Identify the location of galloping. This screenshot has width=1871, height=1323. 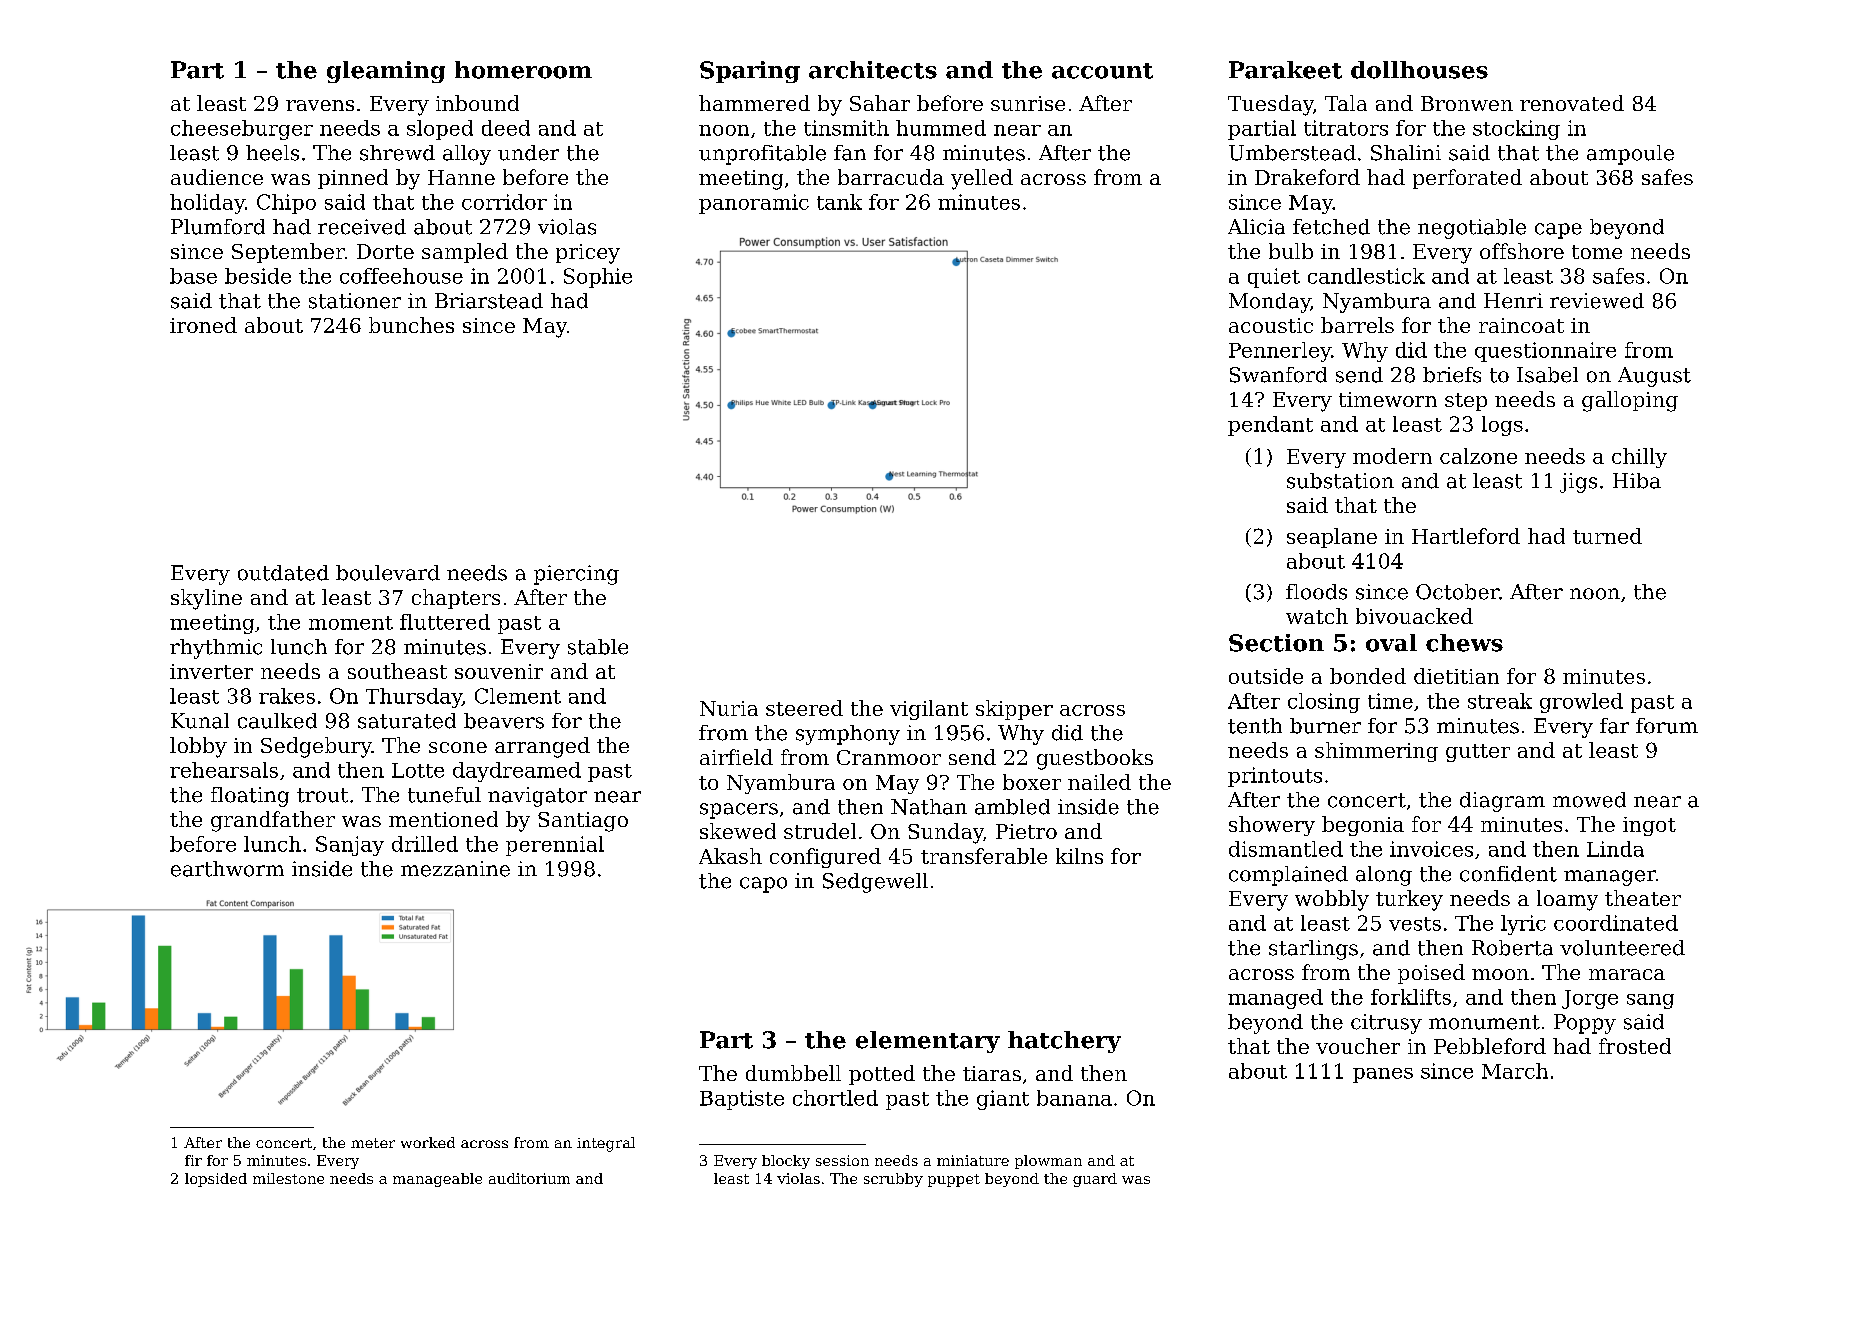
(1630, 401).
